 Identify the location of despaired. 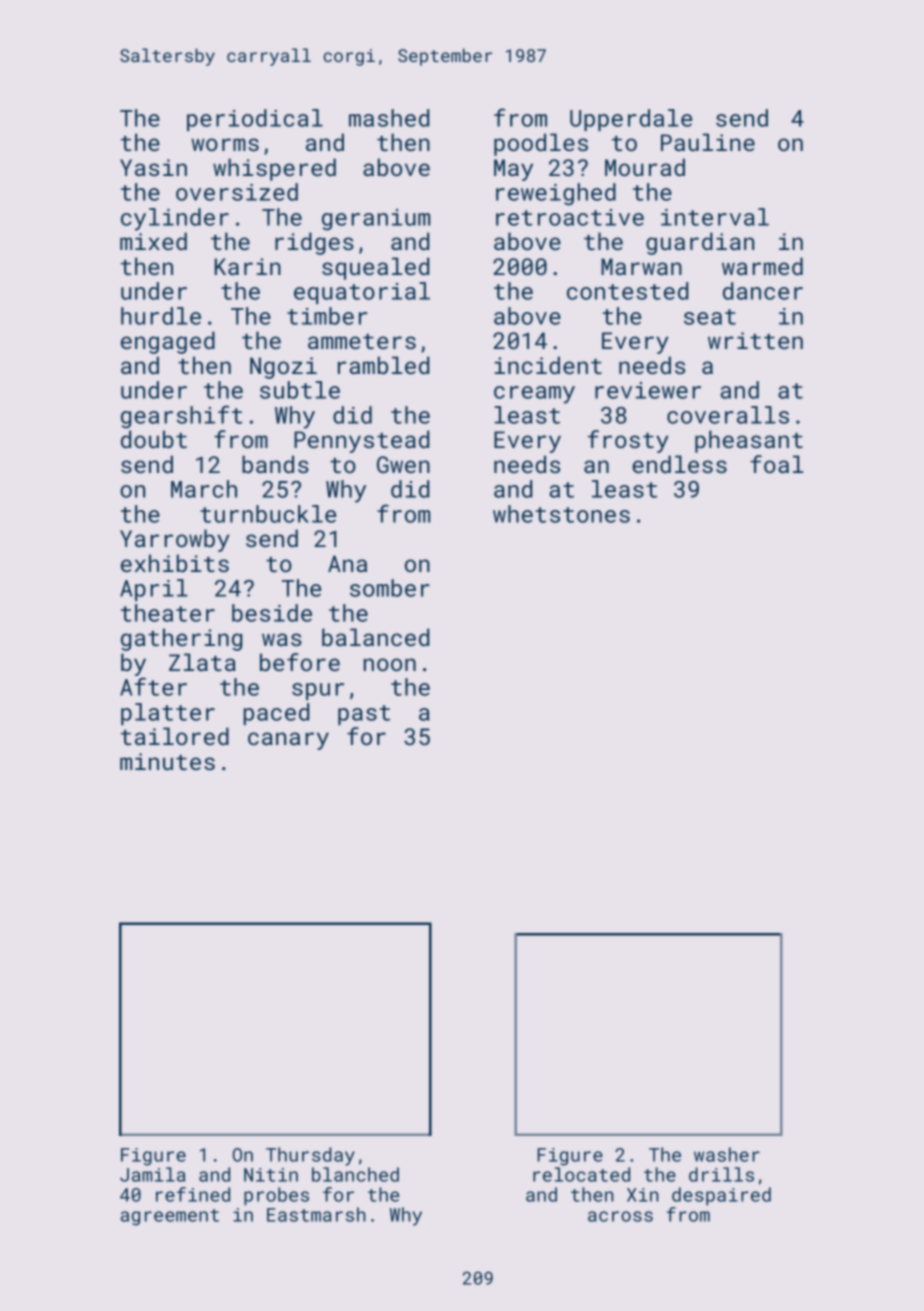
(721, 1196).
